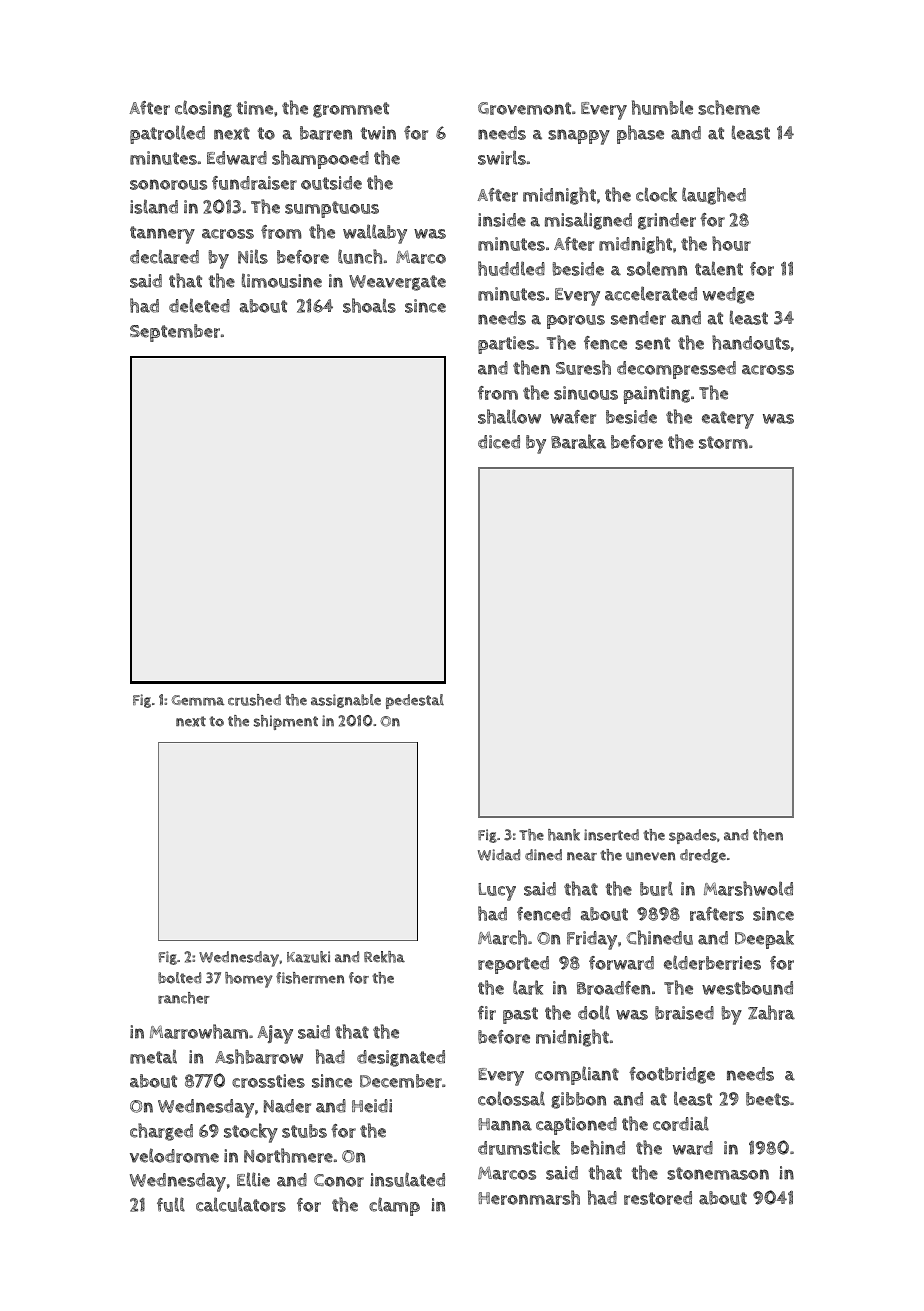 The width and height of the screenshot is (924, 1311). What do you see at coordinates (578, 441) in the screenshot?
I see `Baraka` at bounding box center [578, 441].
